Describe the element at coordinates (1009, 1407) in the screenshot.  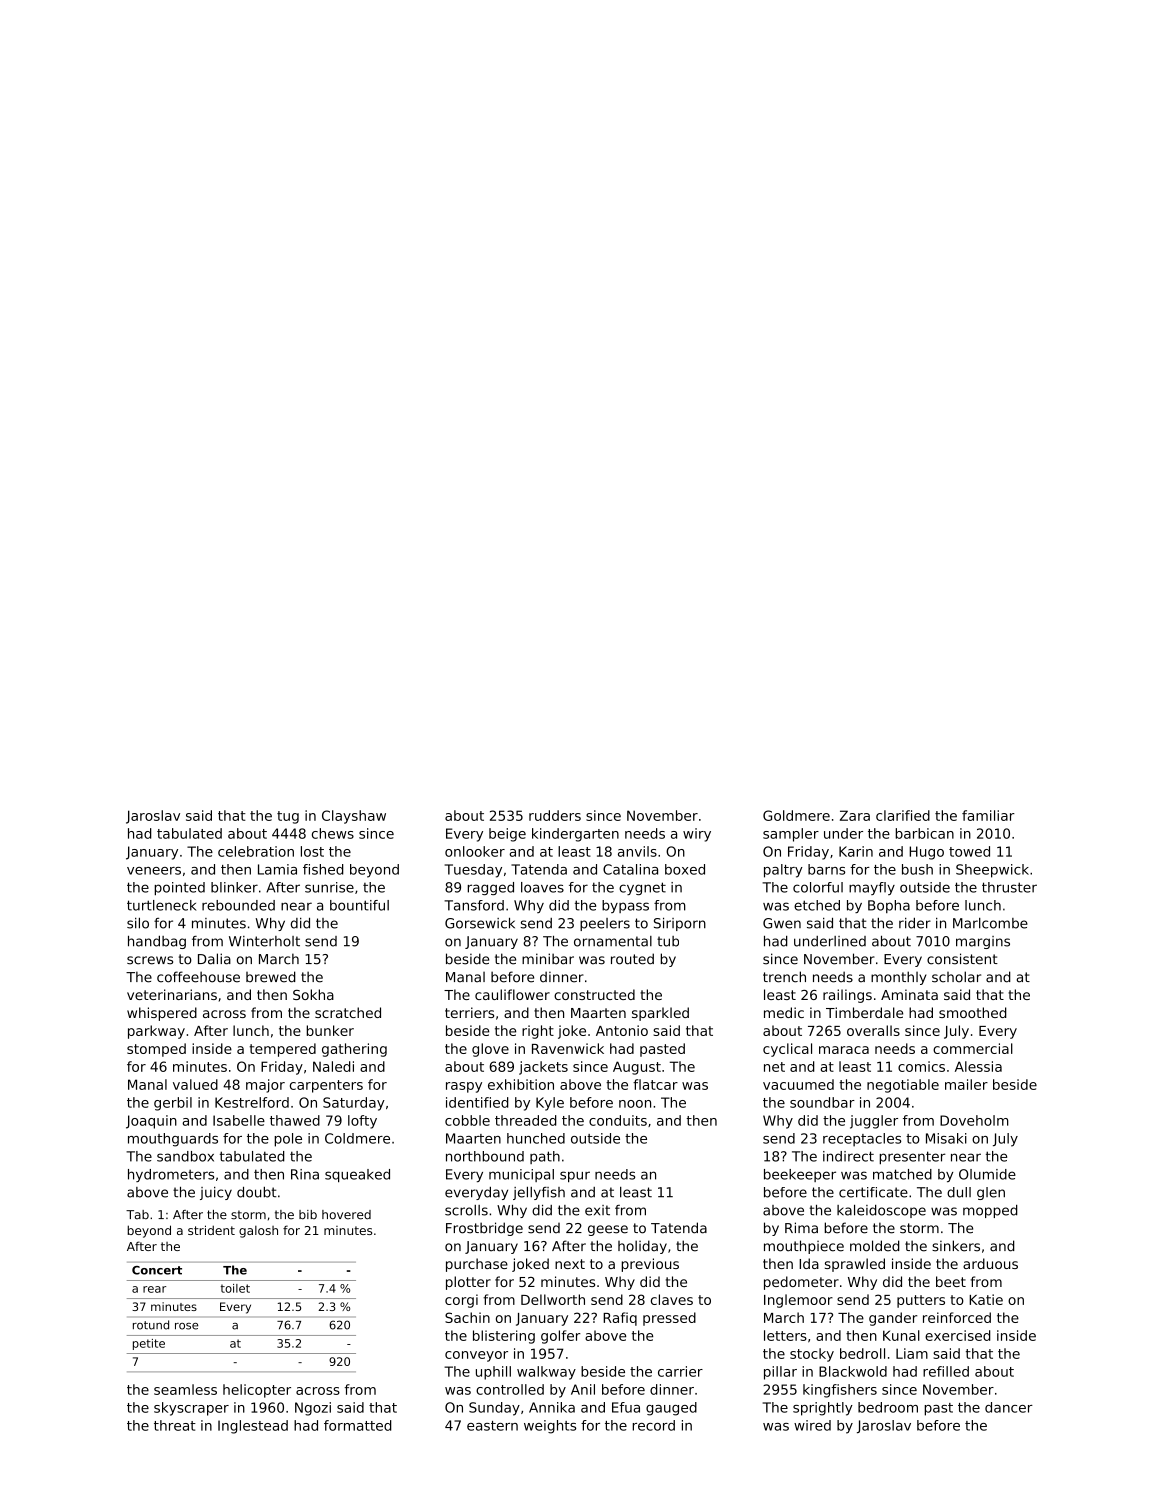
I see `dancer` at that location.
